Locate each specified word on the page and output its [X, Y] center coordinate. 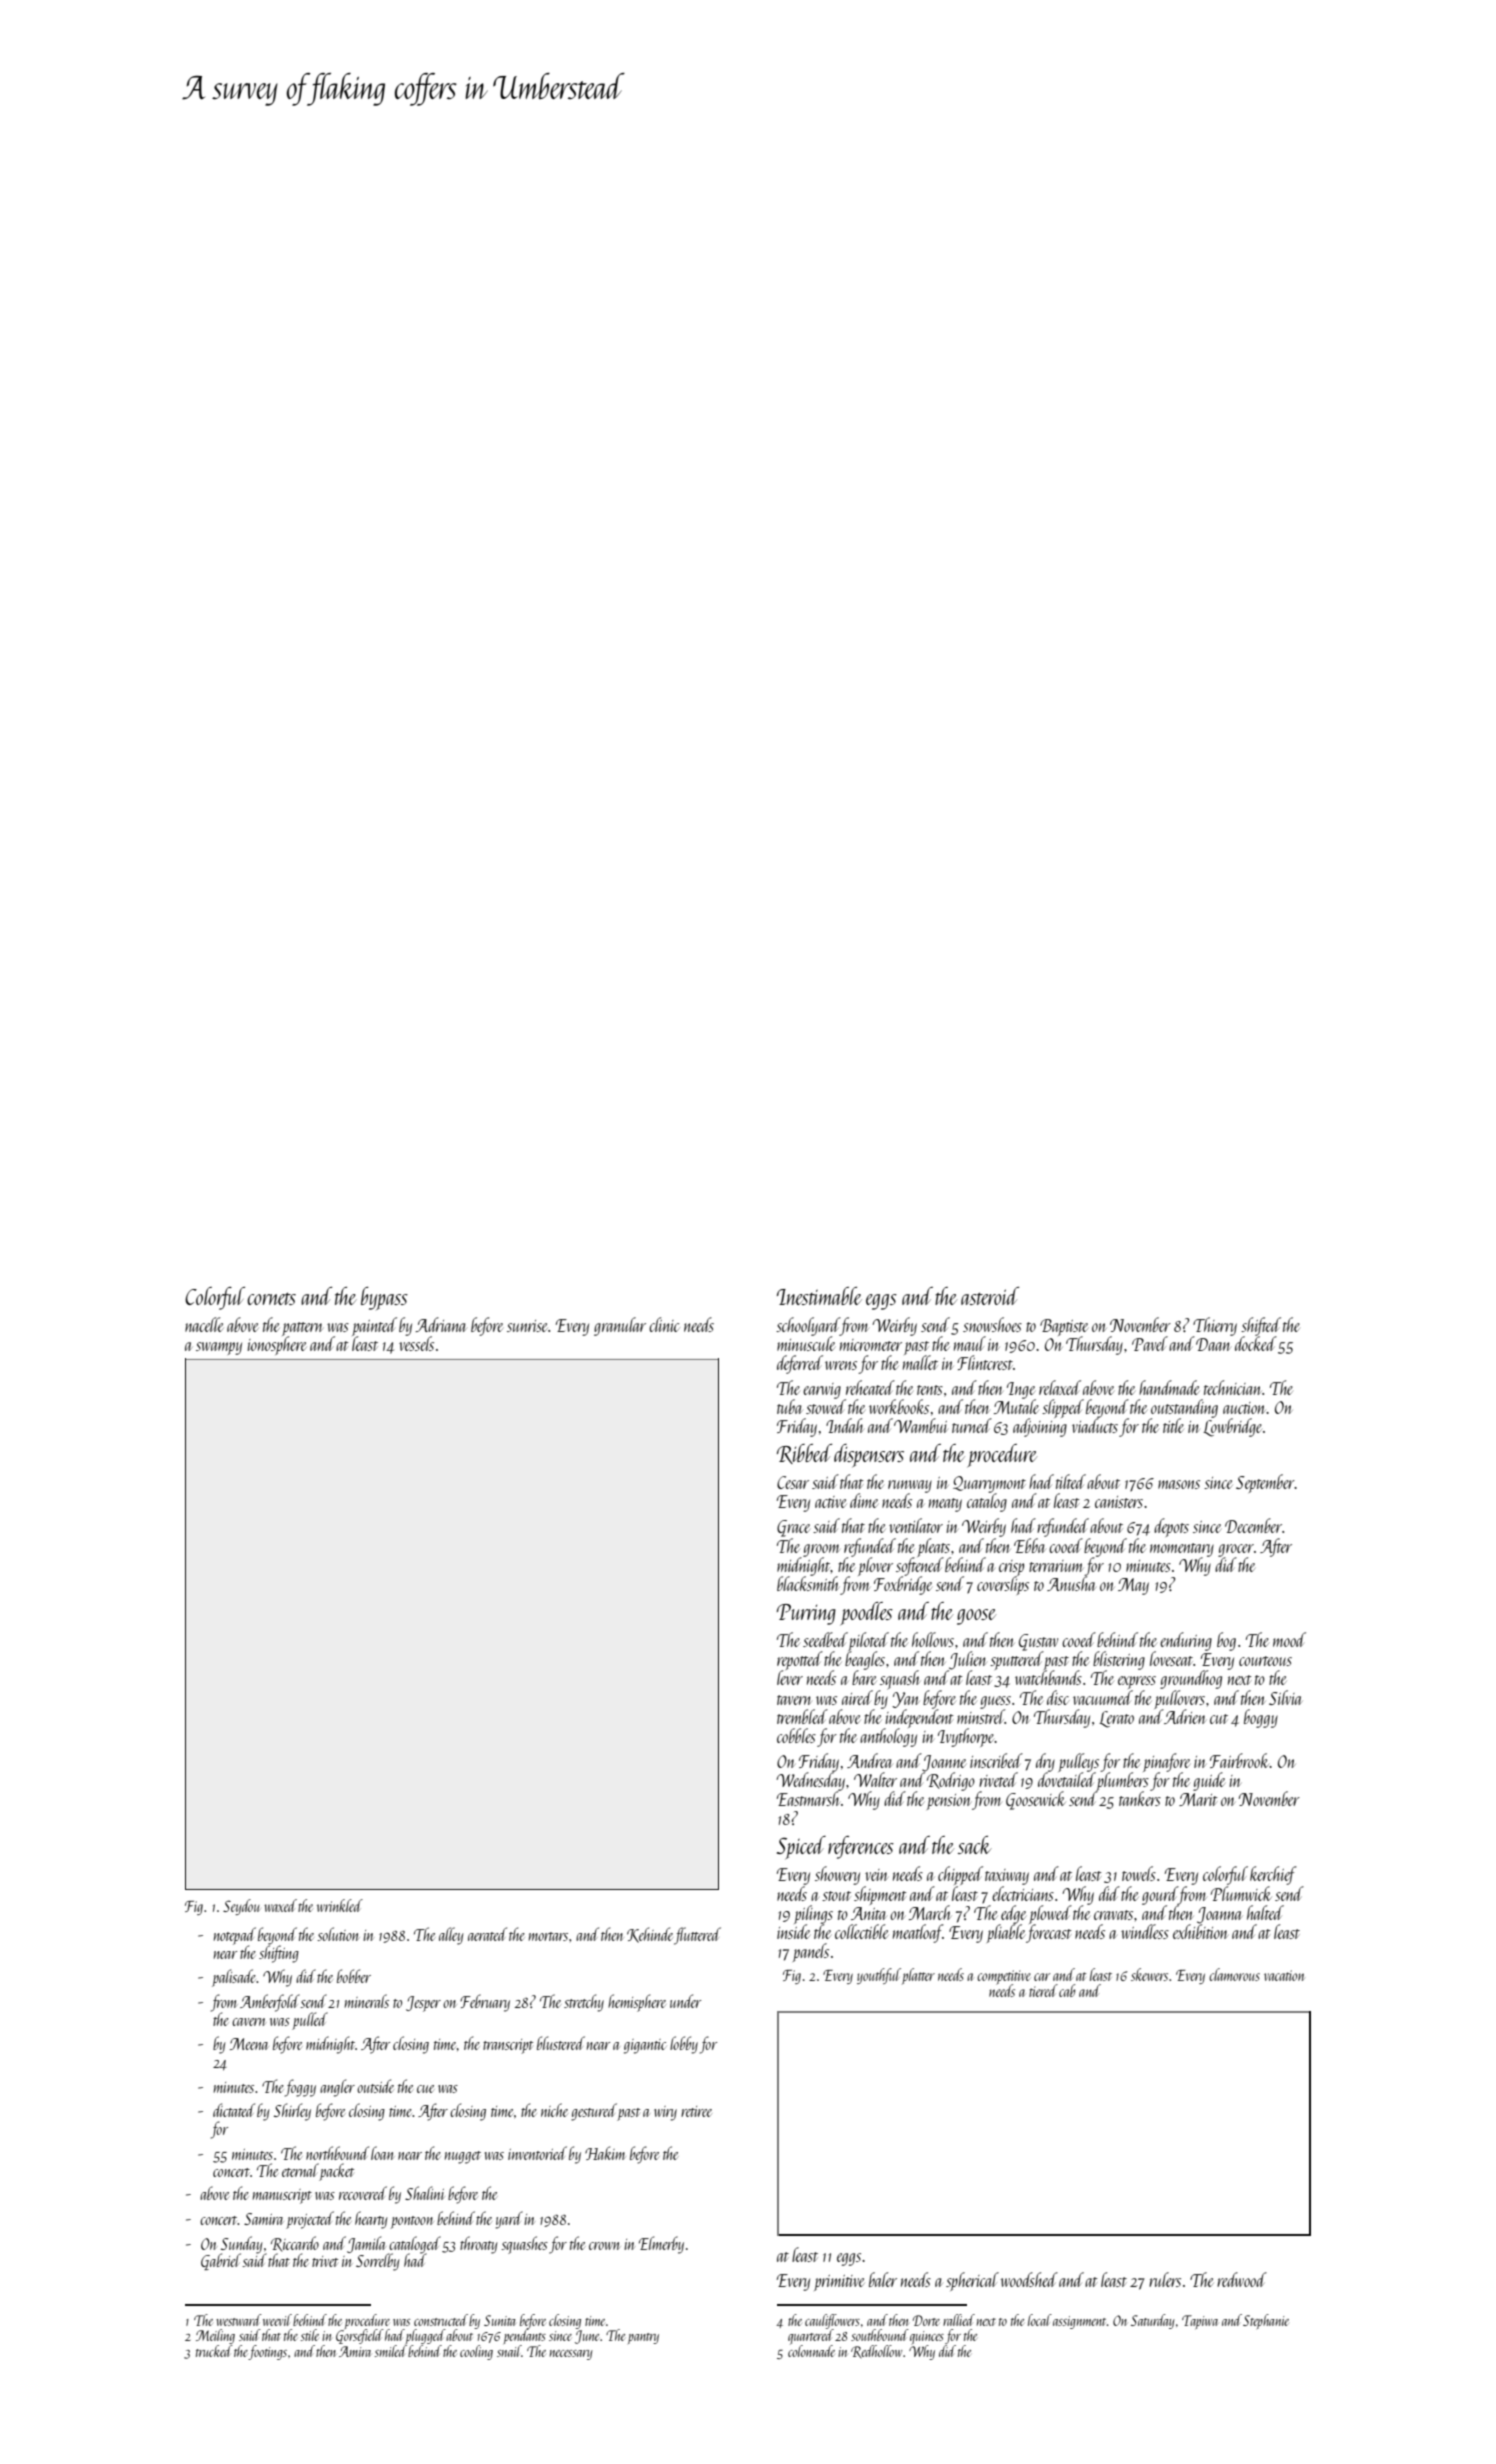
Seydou [241, 1907]
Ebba [1030, 1545]
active [830, 1502]
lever [790, 1678]
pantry [643, 2338]
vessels [416, 1343]
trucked [214, 2351]
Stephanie [1266, 2321]
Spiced [801, 1847]
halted [1265, 1912]
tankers [1140, 1798]
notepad [235, 1936]
